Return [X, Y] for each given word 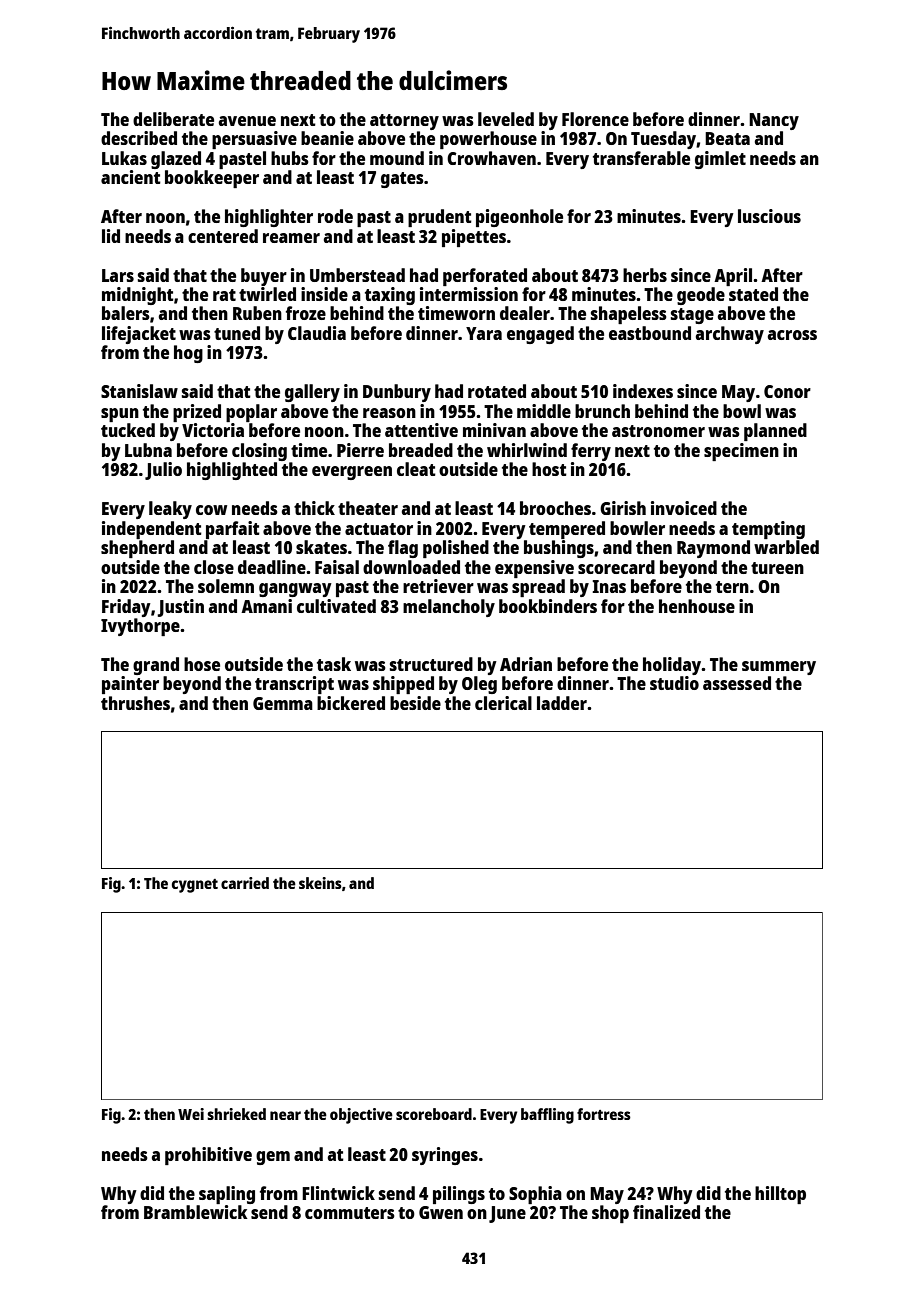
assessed [737, 683]
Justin [180, 608]
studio [674, 683]
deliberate [173, 119]
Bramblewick [196, 1212]
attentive [421, 430]
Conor [787, 391]
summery [779, 668]
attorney [404, 122]
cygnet [195, 886]
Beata [727, 138]
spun [120, 415]
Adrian [526, 664]
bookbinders [548, 606]
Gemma [283, 703]
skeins [320, 883]
